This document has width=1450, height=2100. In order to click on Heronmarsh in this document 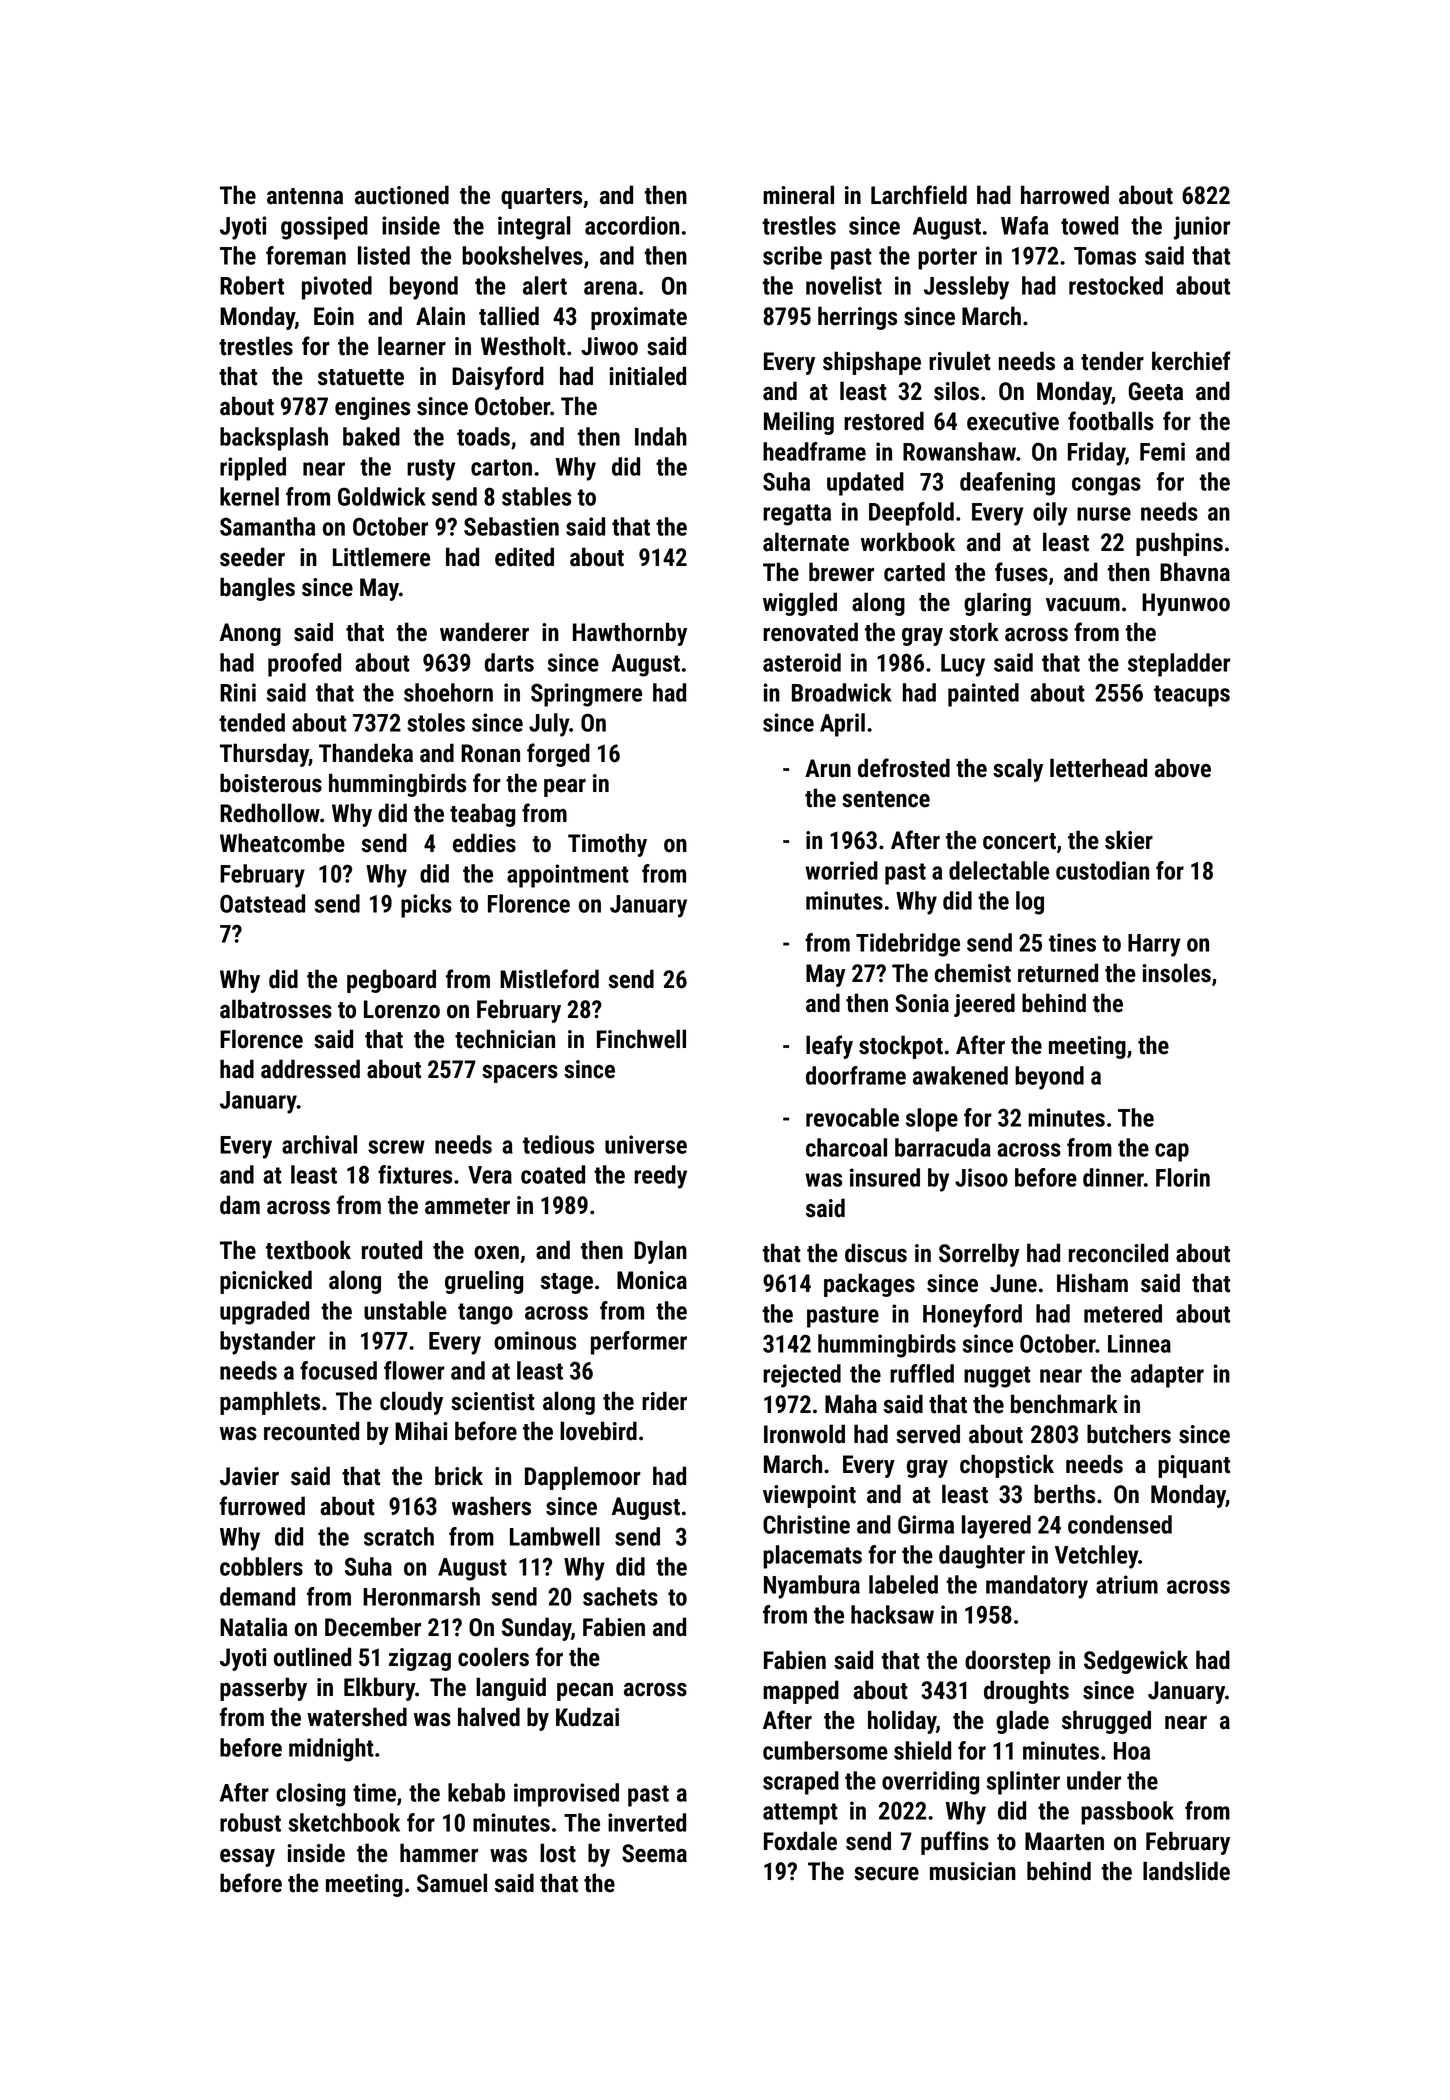, I will do `click(421, 1596)`.
